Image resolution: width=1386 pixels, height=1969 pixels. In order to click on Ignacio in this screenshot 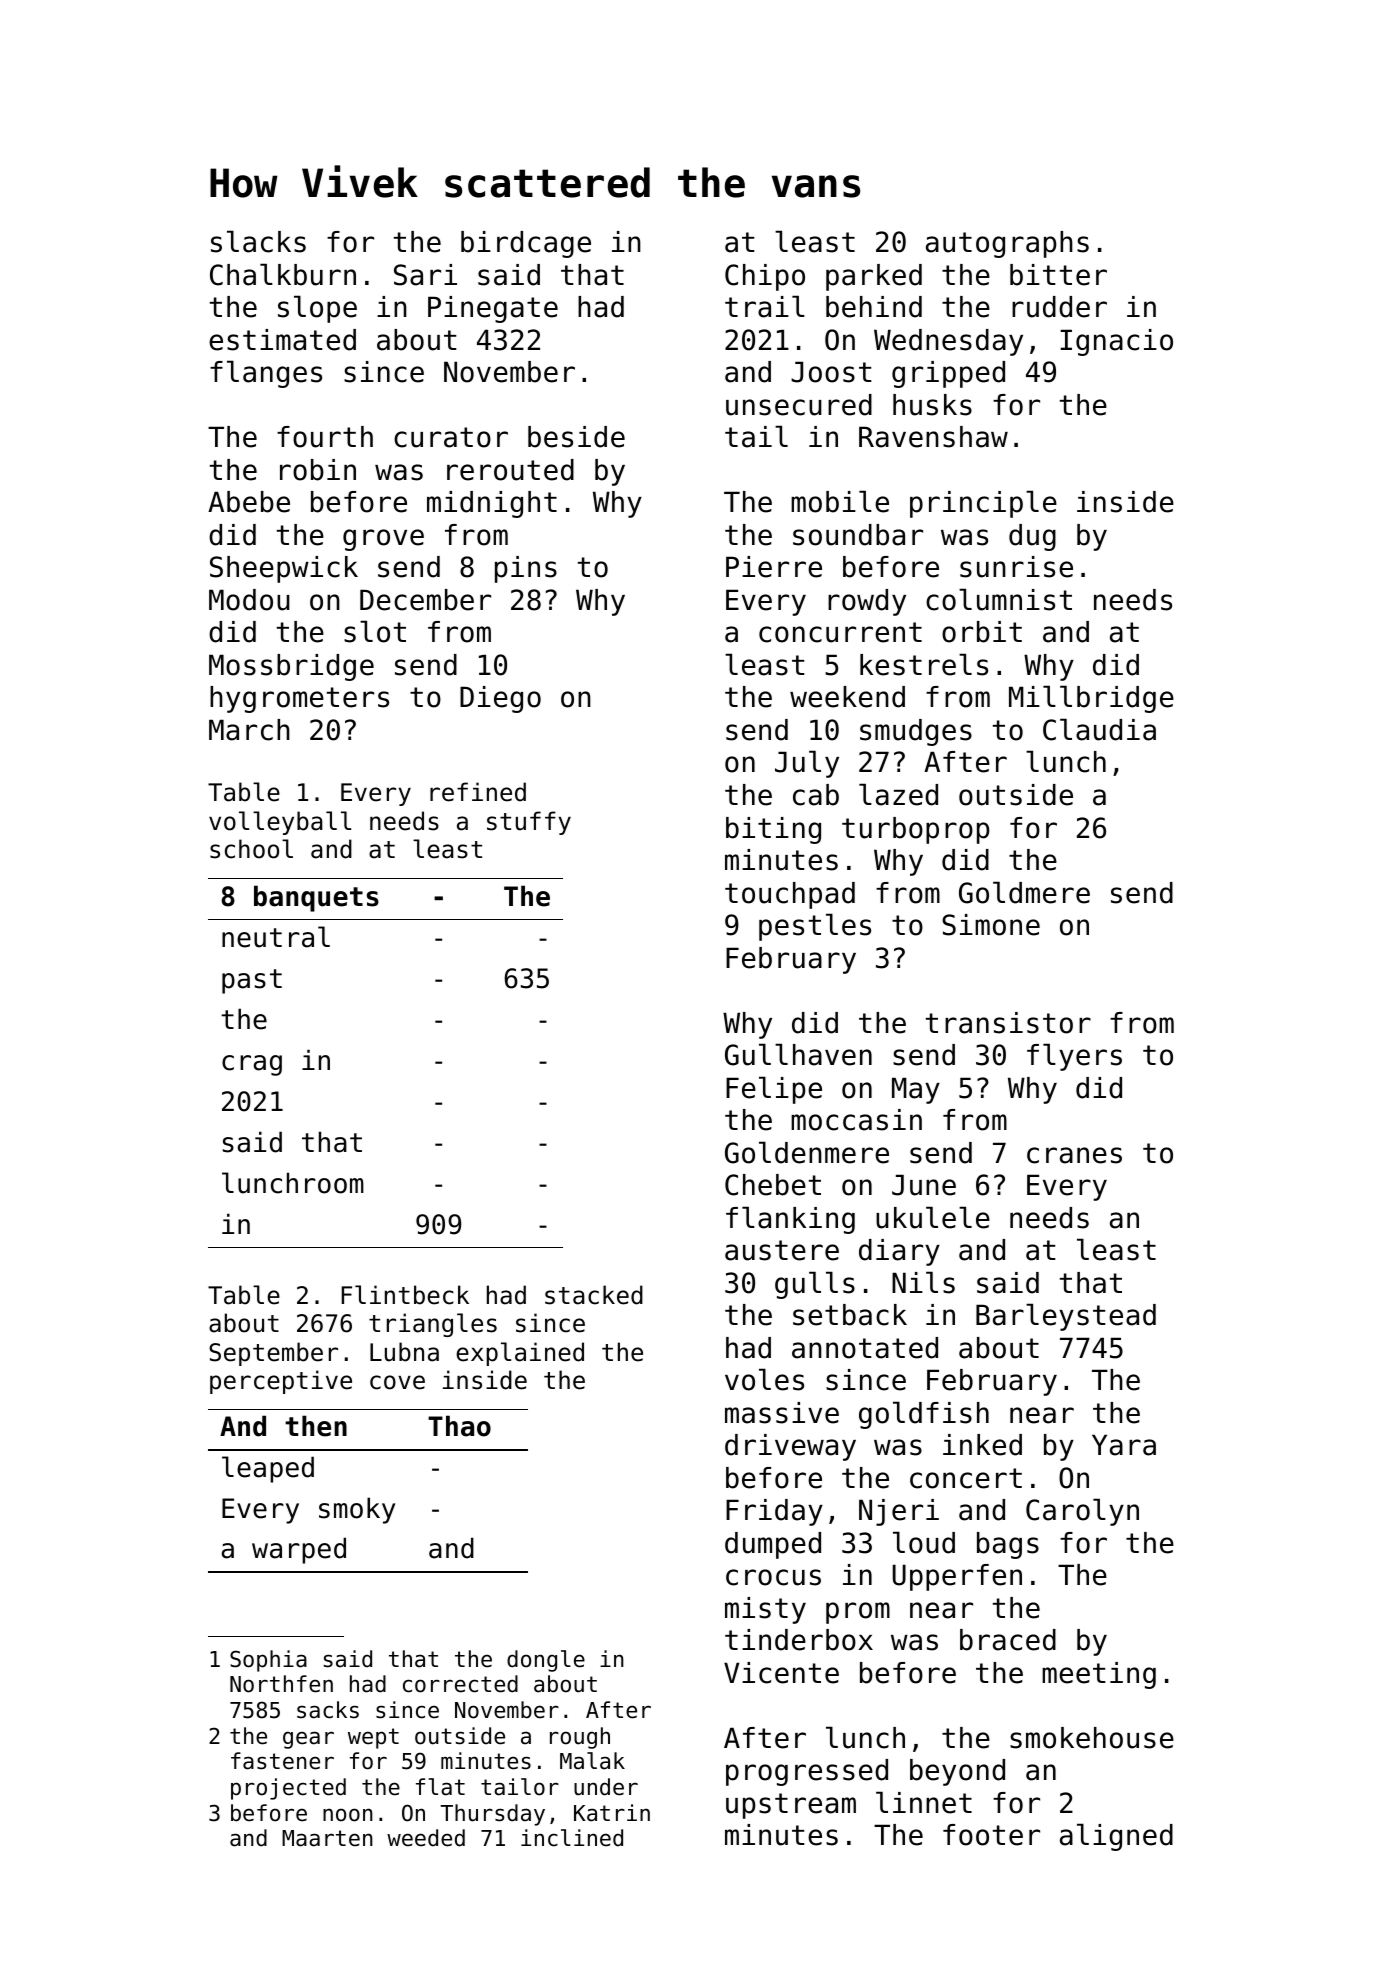, I will do `click(1116, 342)`.
